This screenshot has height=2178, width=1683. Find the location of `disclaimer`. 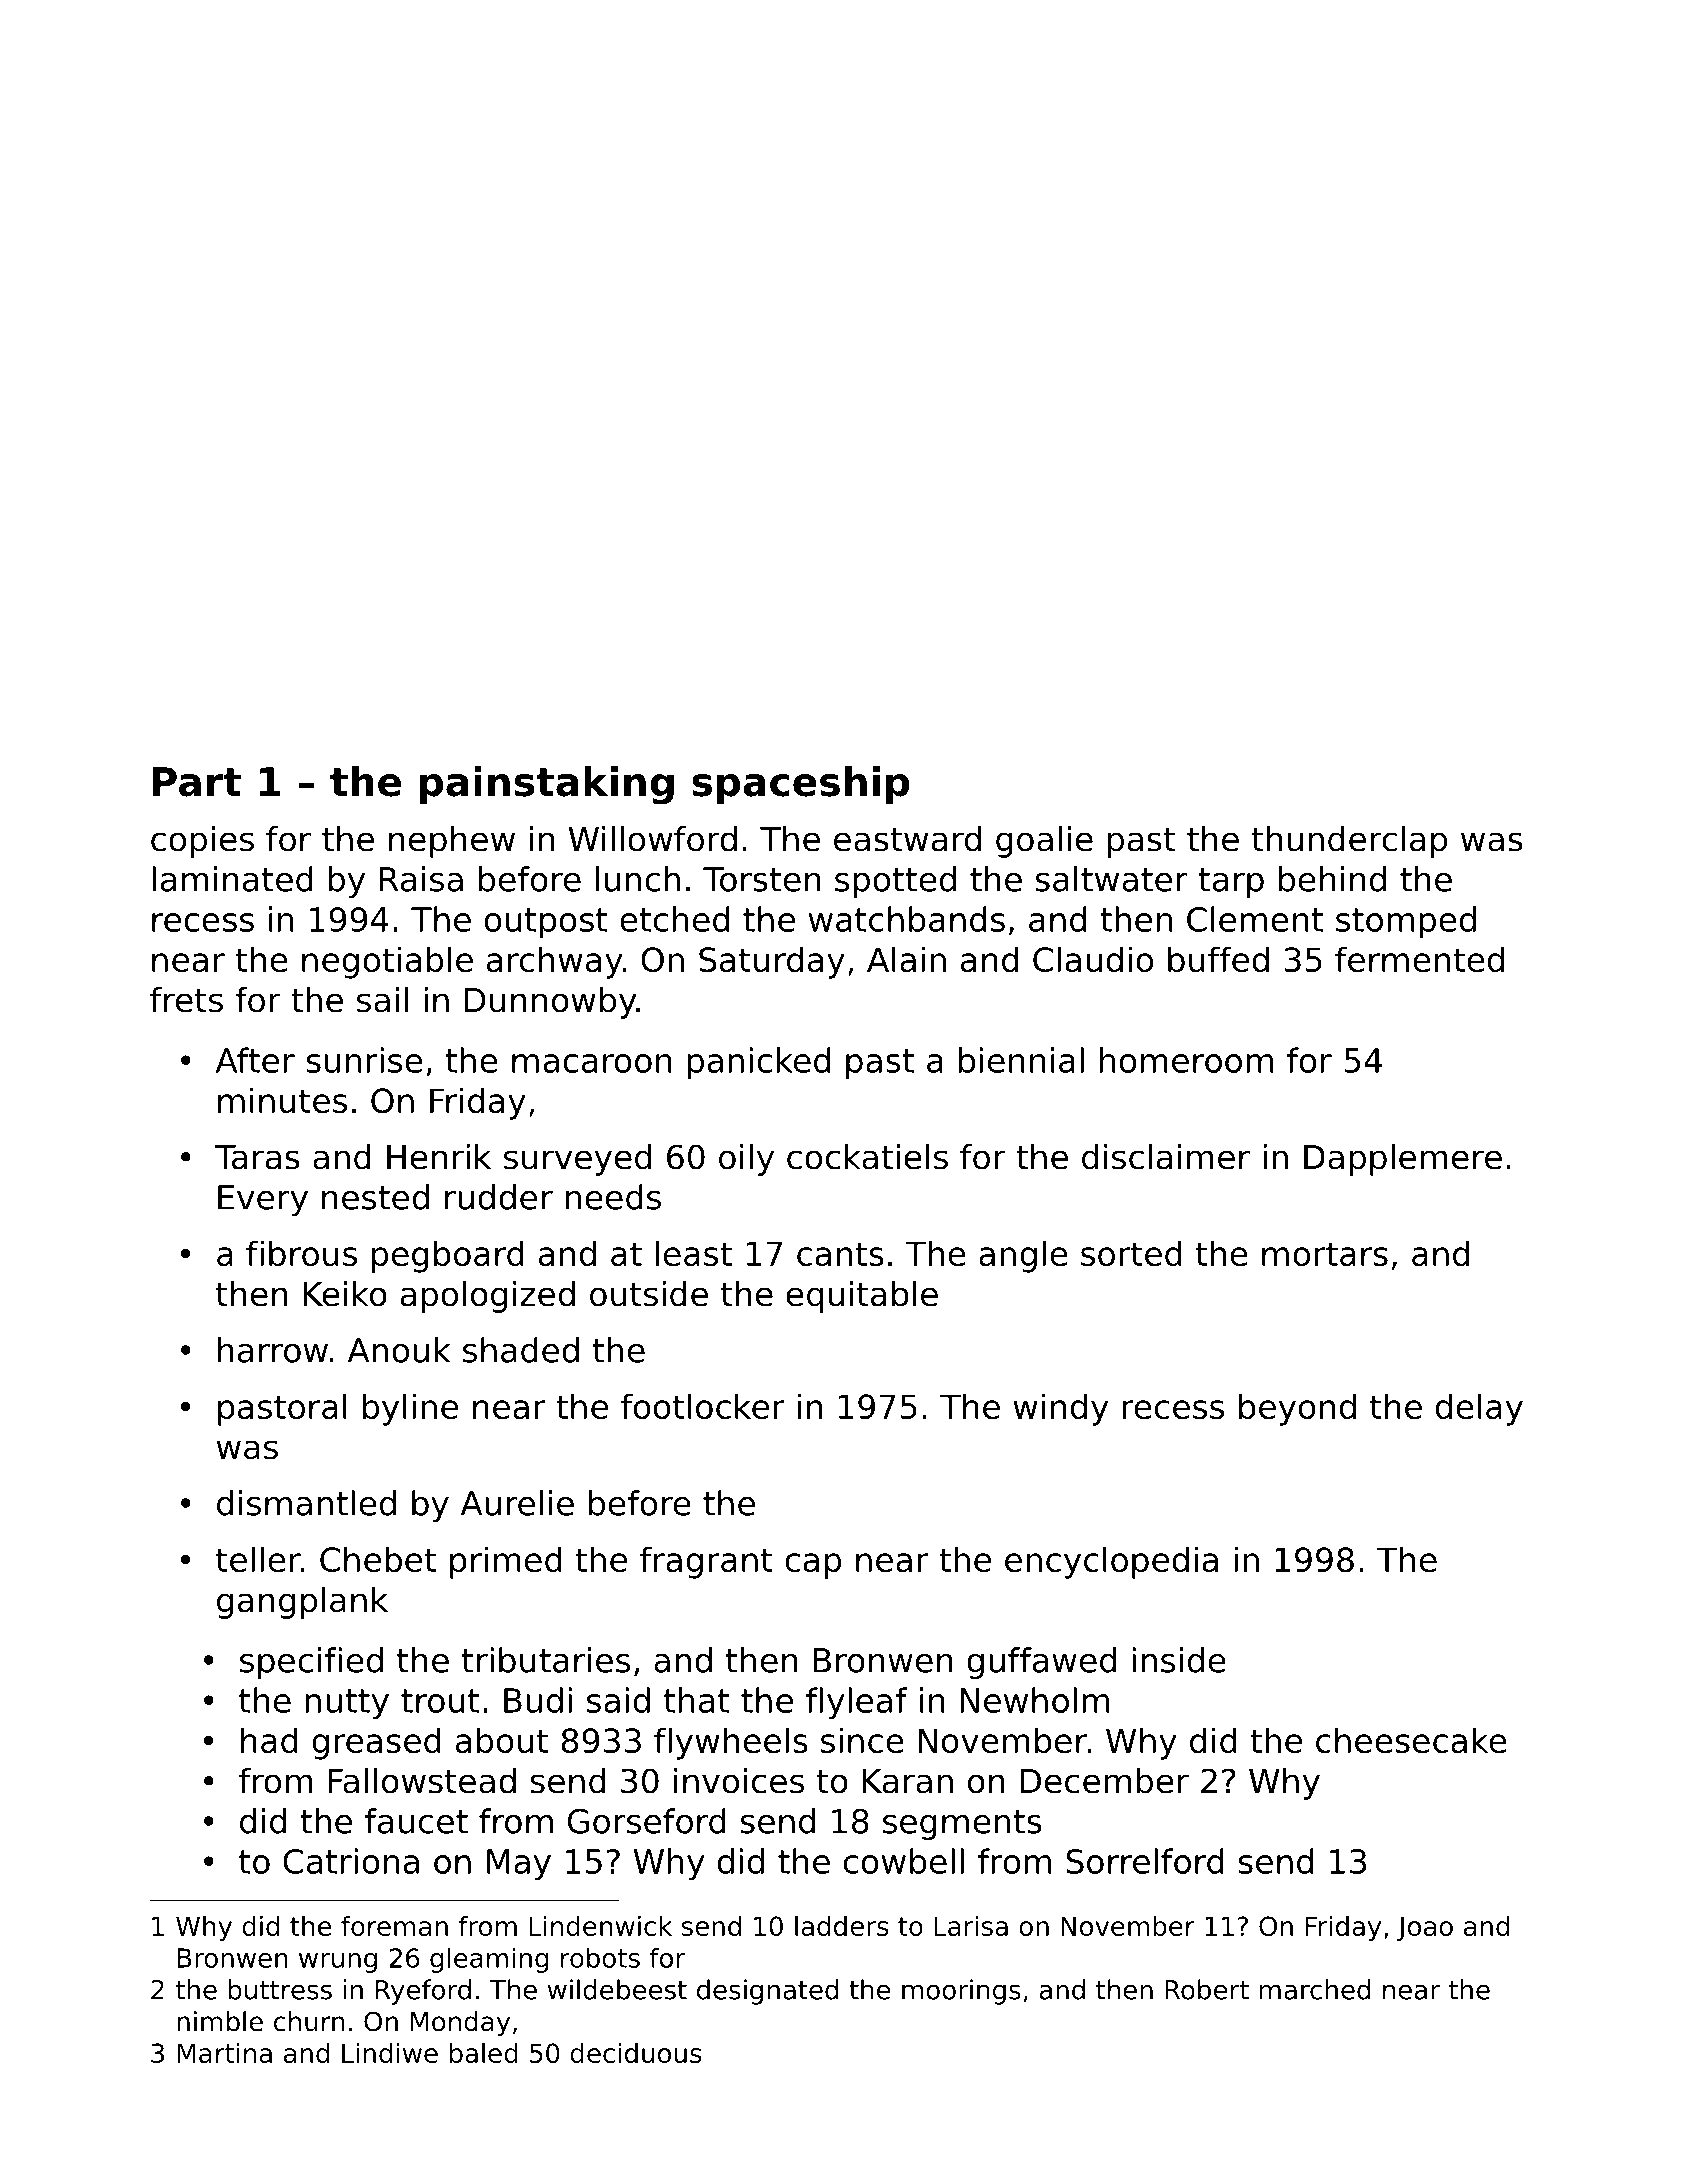

disclaimer is located at coordinates (1166, 1157).
